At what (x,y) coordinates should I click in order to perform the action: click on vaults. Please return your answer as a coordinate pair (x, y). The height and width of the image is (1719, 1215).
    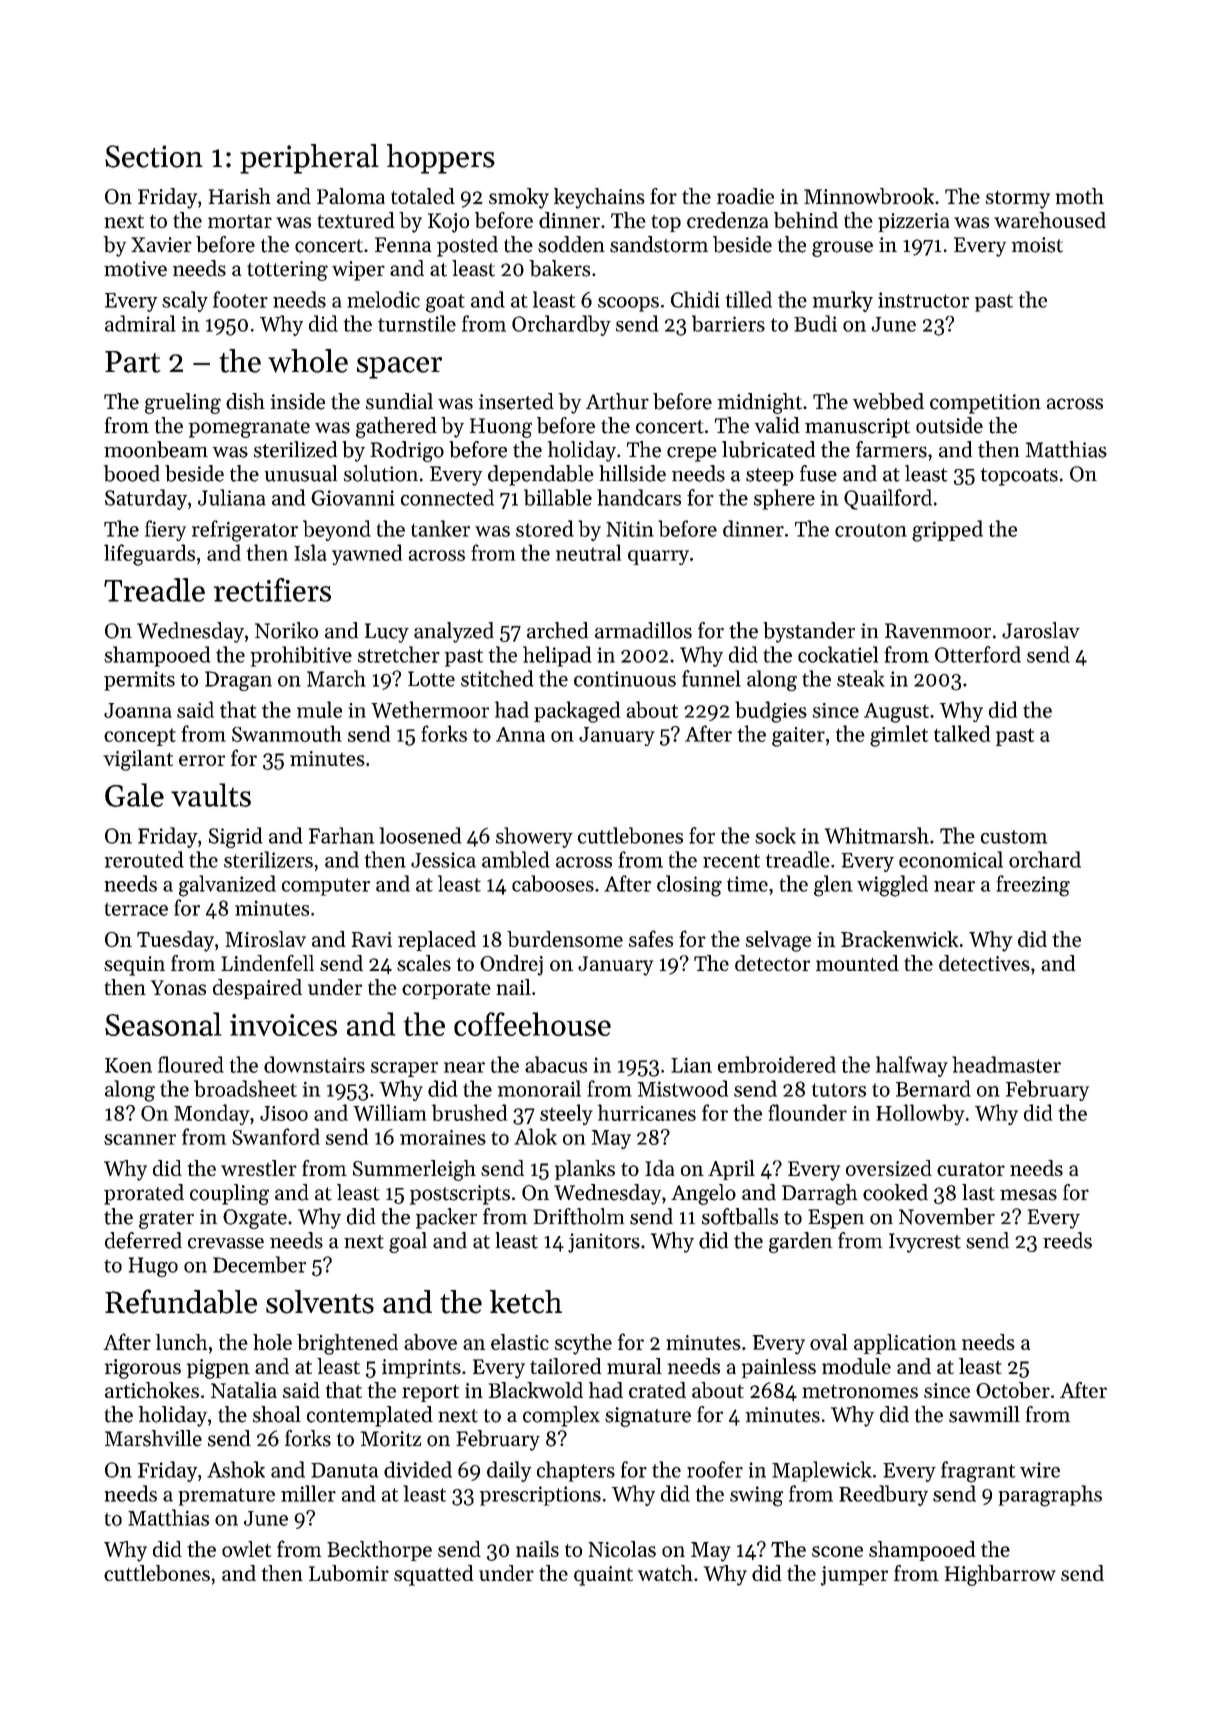
    Looking at the image, I should click on (211, 795).
